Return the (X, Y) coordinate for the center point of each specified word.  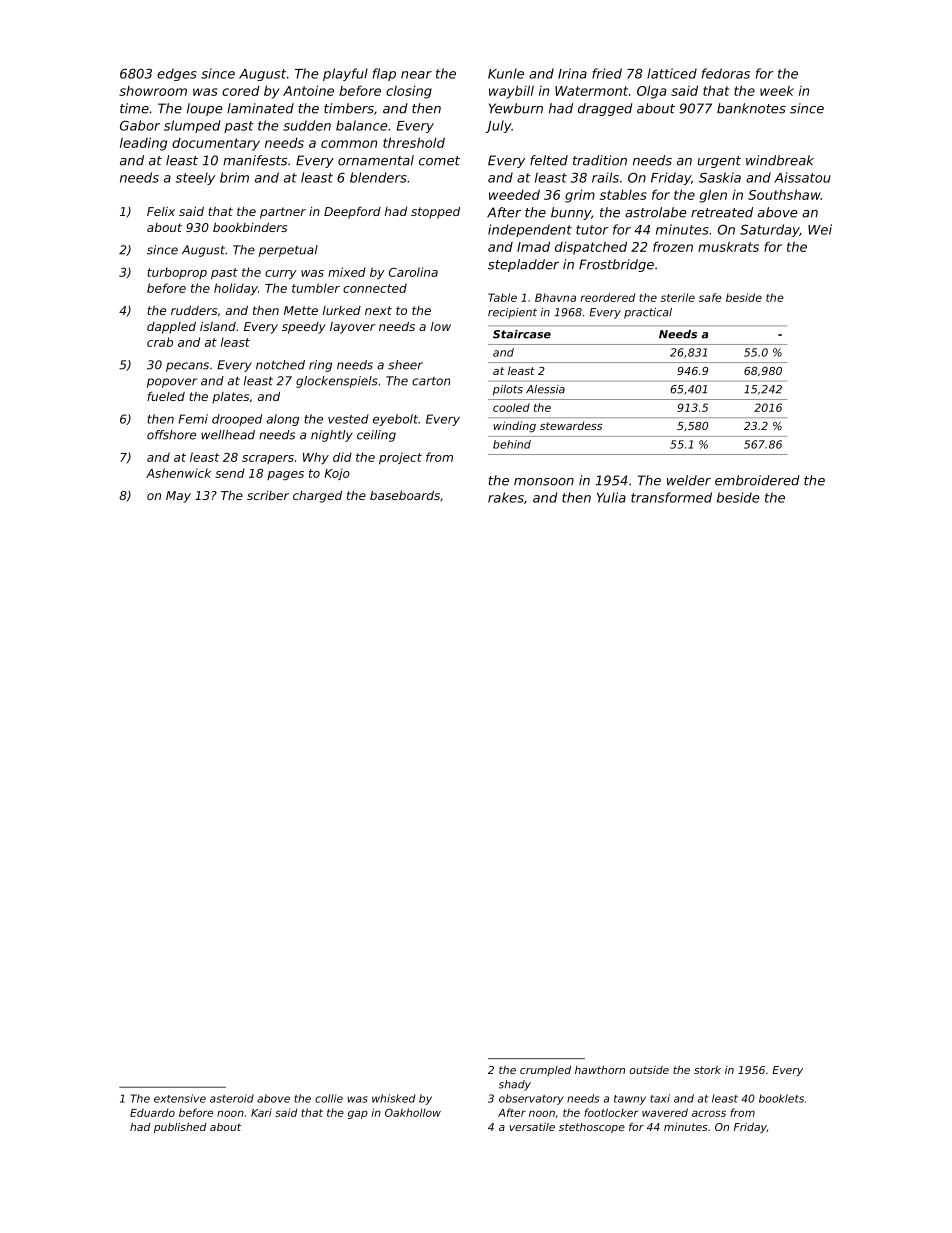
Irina (572, 73)
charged (317, 497)
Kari (261, 1112)
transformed (671, 497)
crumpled (545, 1071)
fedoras (726, 73)
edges (177, 74)
